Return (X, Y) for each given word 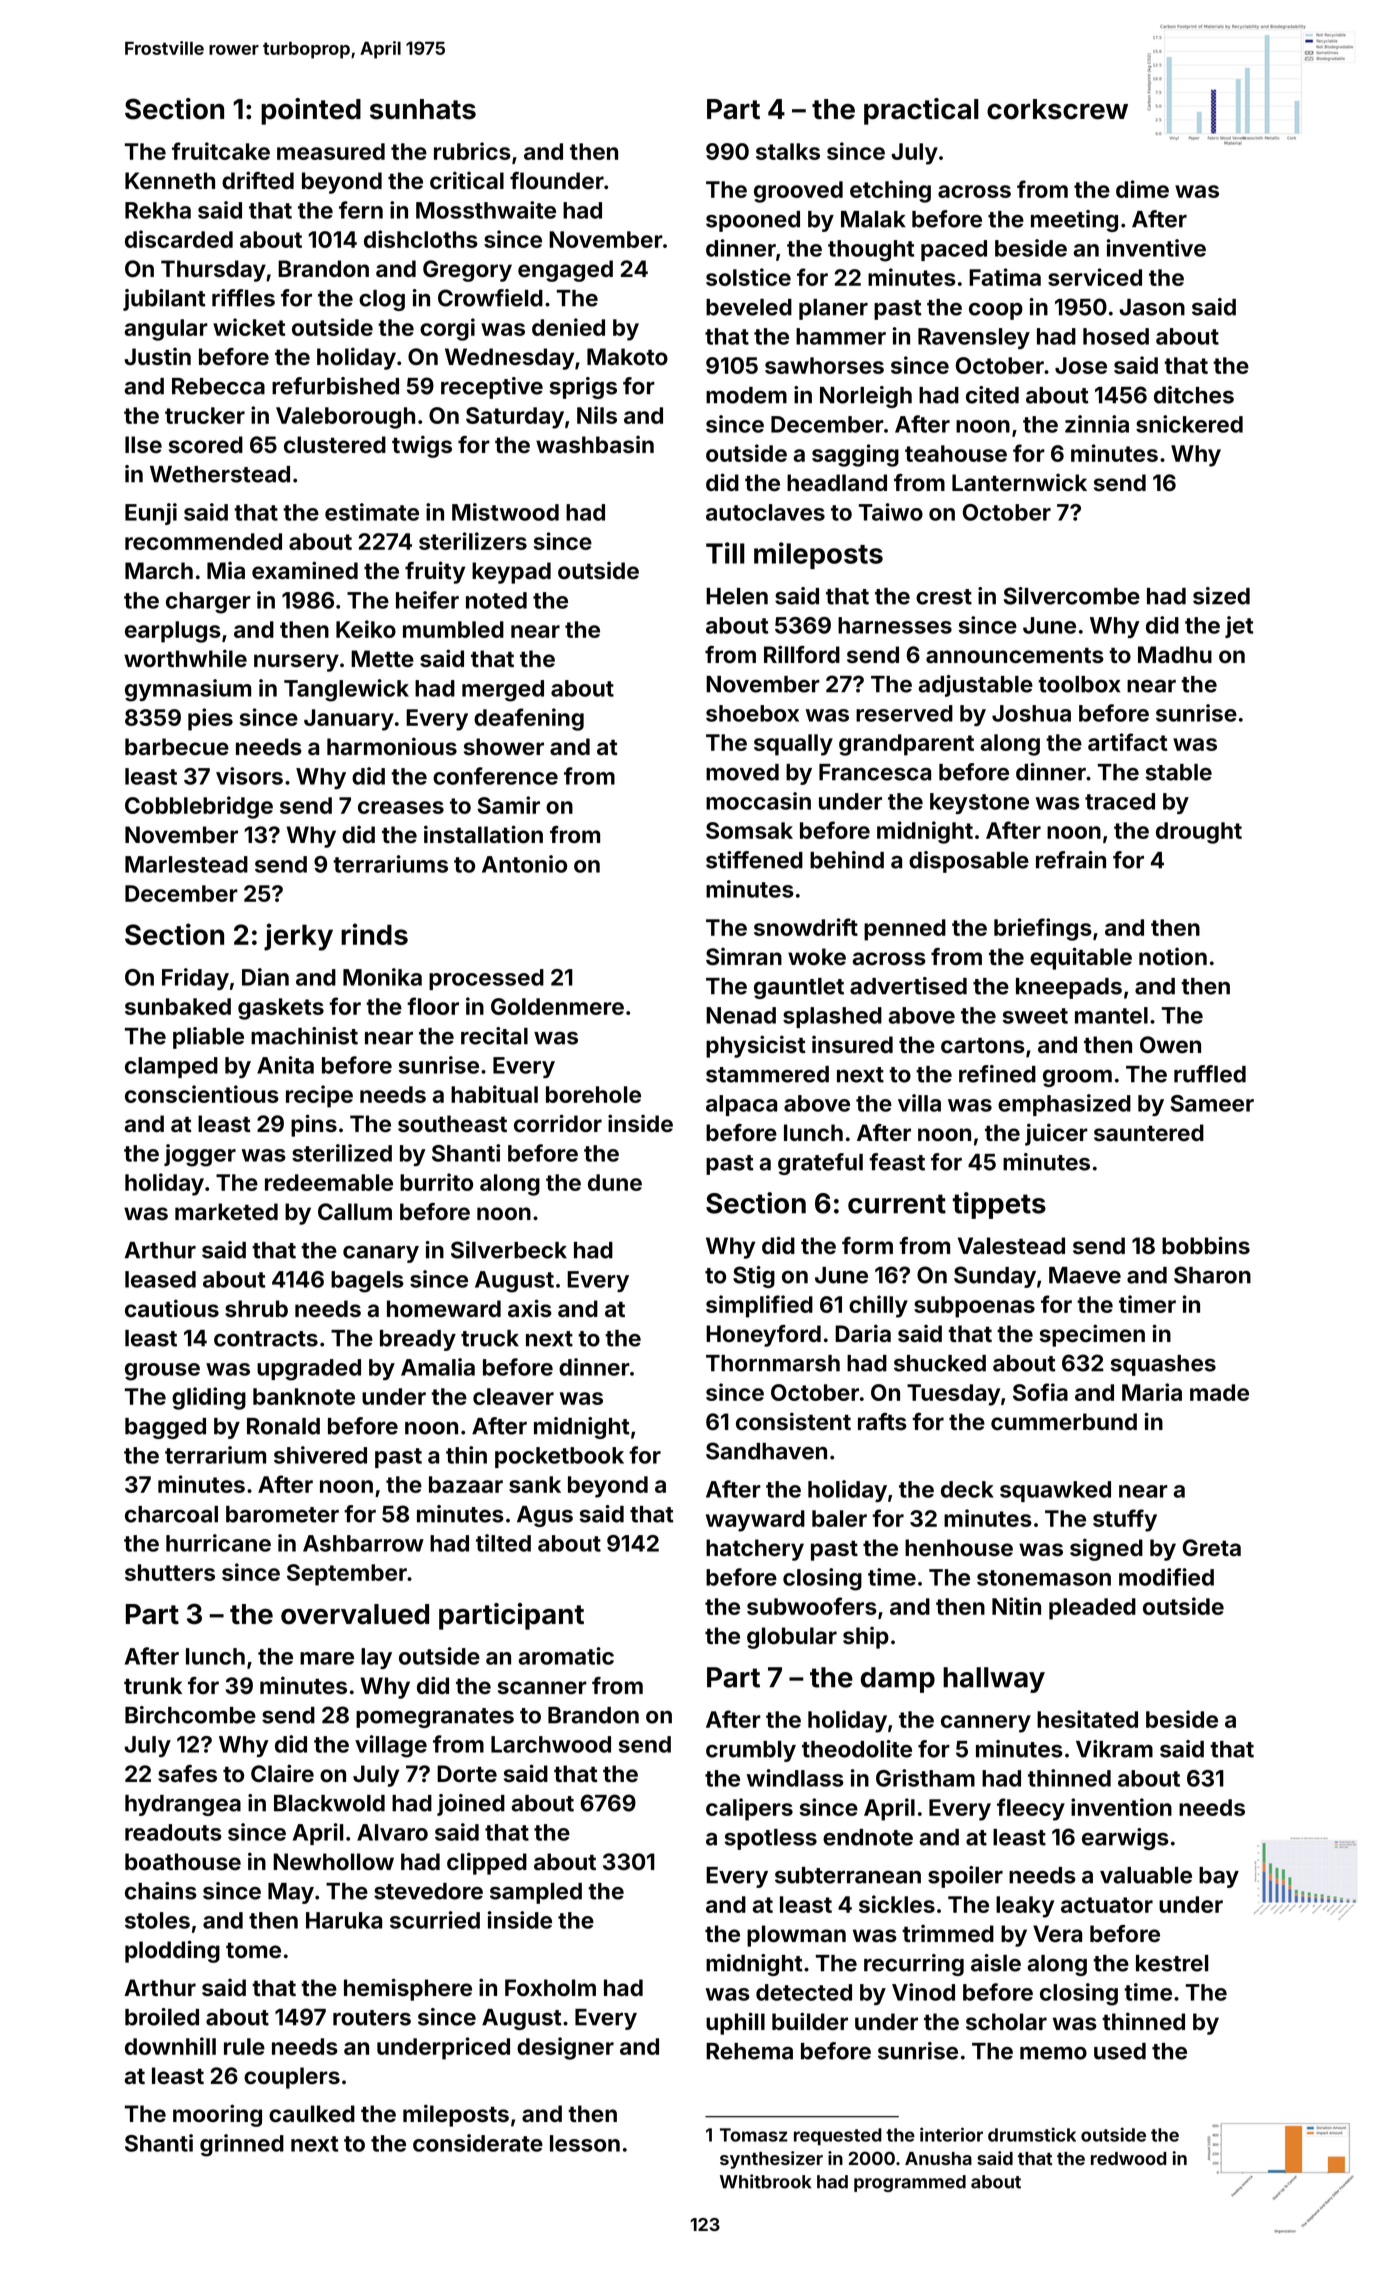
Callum (355, 1212)
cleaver (513, 1396)
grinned (242, 2145)
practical (921, 111)
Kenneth (170, 180)
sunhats (423, 109)
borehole (593, 1094)
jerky (298, 937)
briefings (1043, 929)
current (897, 1204)
